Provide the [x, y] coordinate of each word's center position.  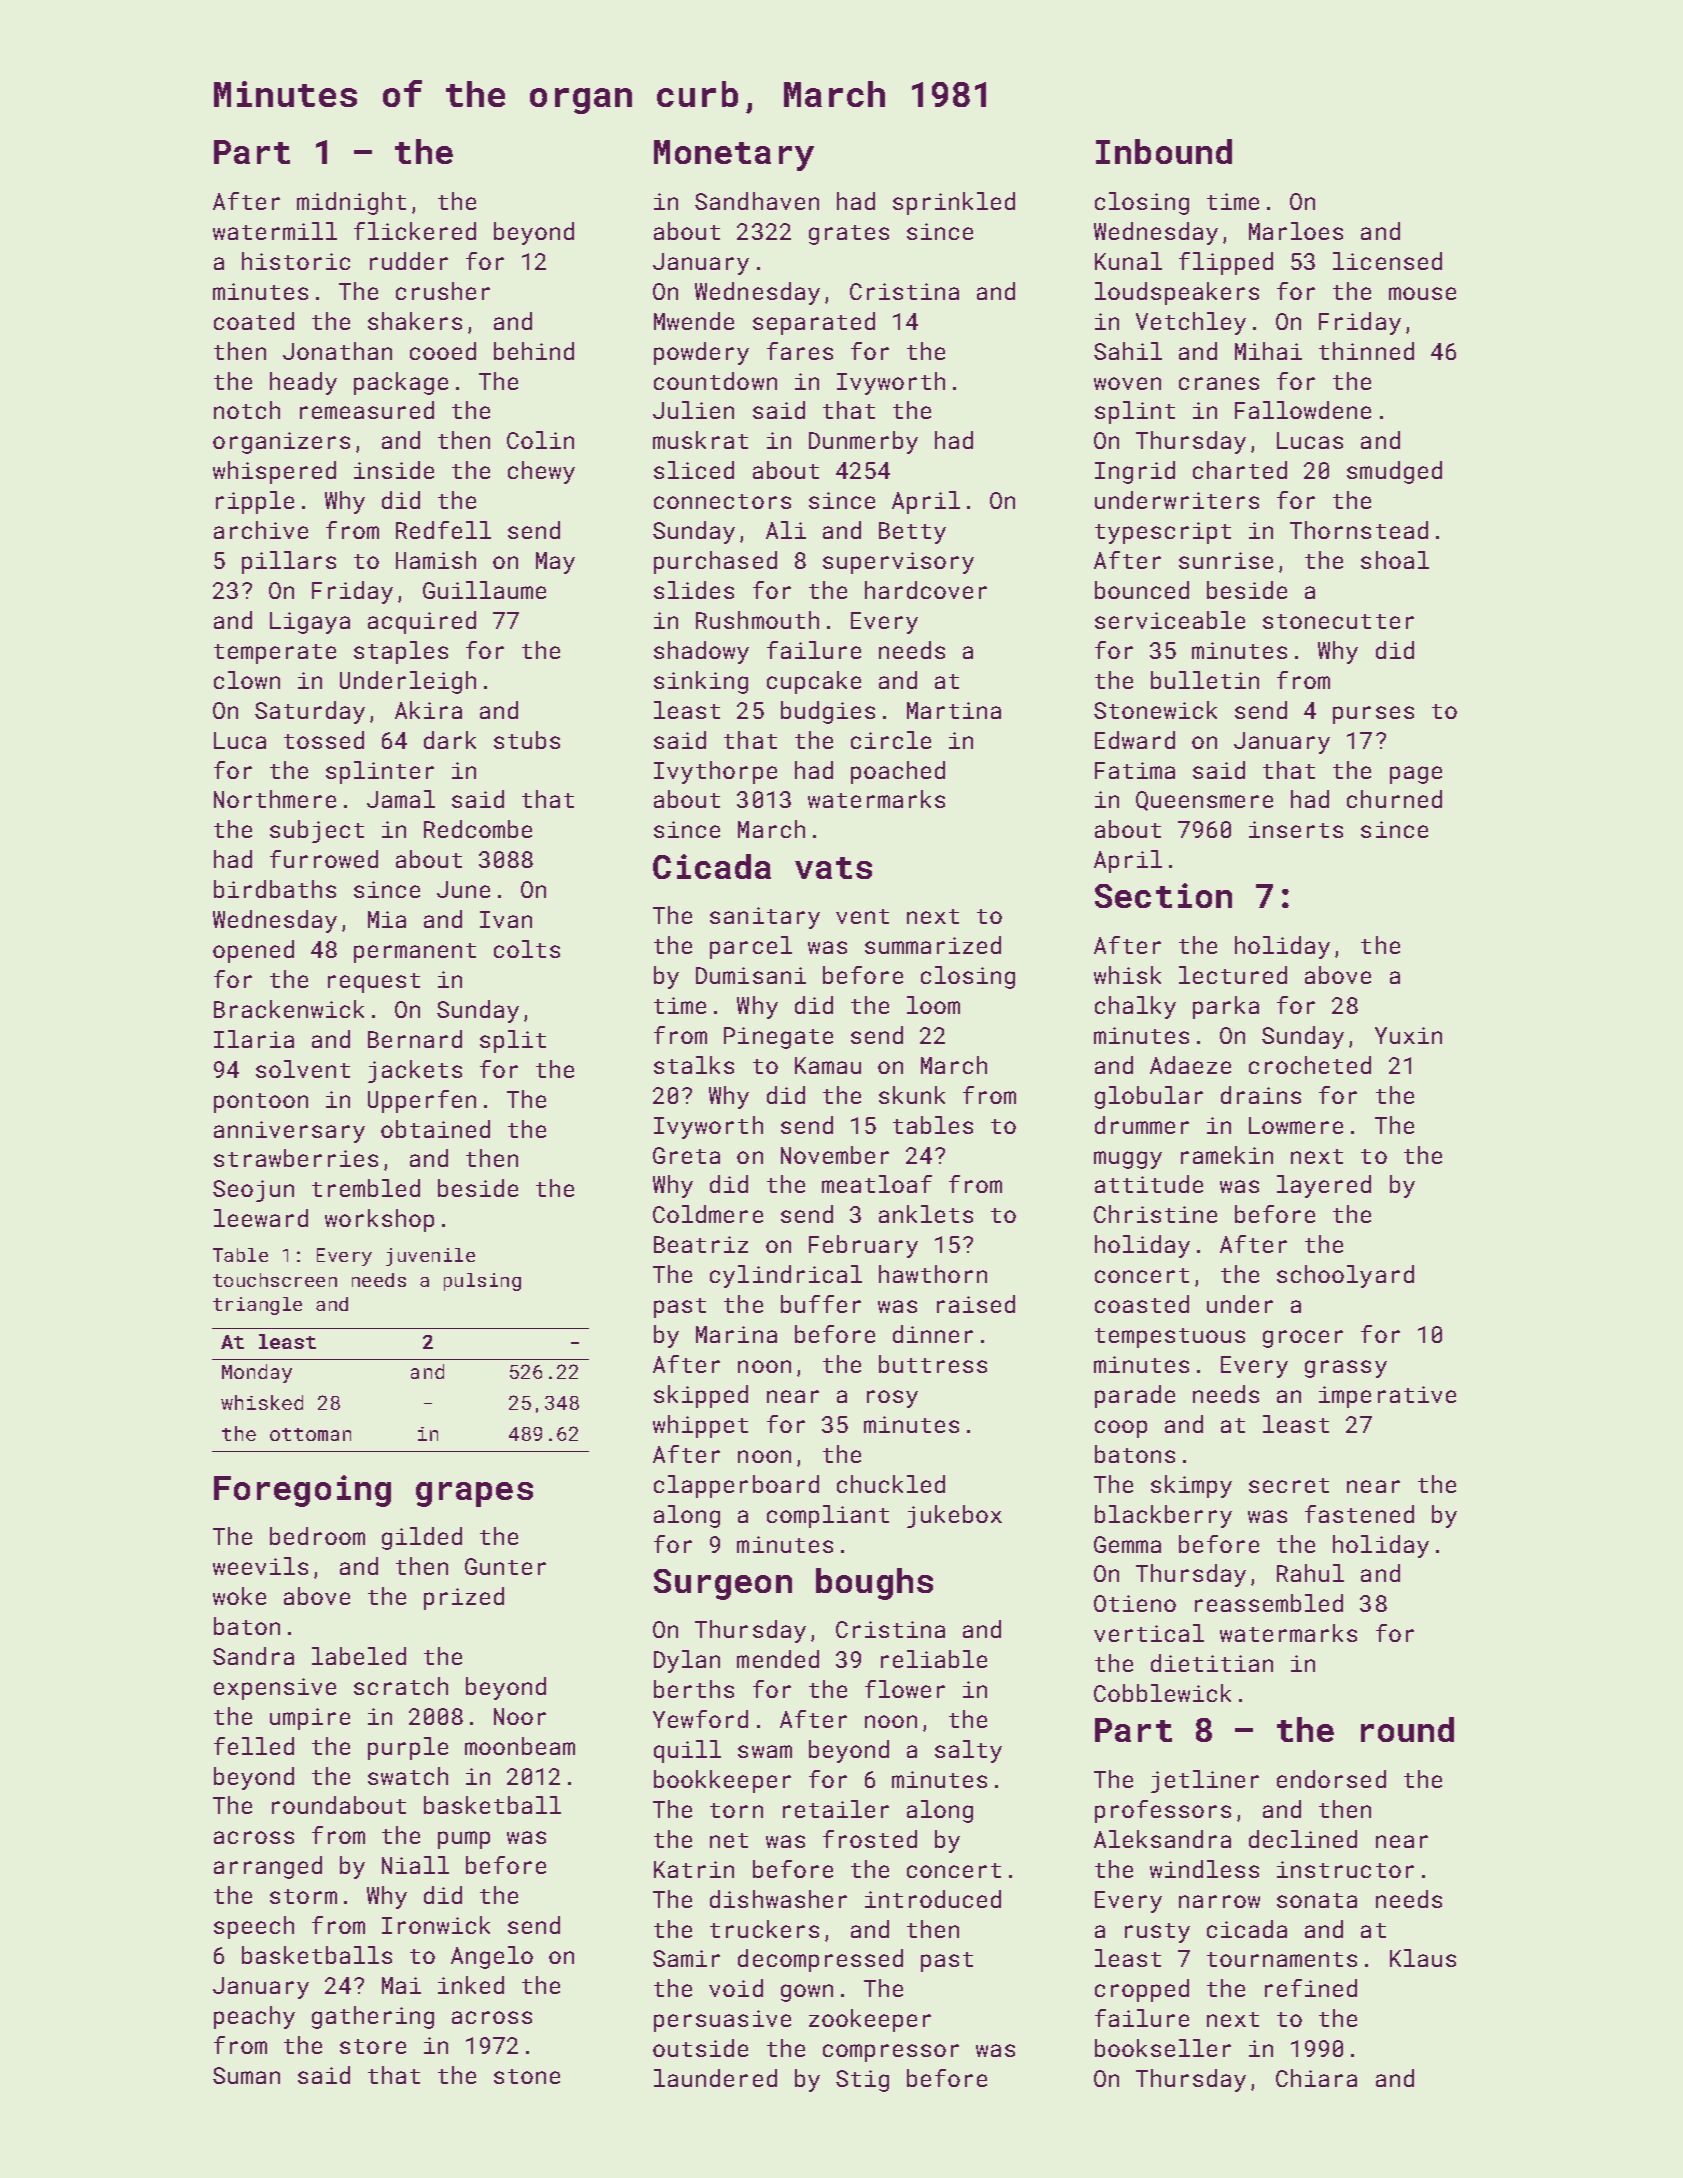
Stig [862, 2081]
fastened [1359, 1514]
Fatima [1135, 770]
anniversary [289, 1132]
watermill [275, 231]
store [373, 2046]
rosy [892, 1399]
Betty [912, 533]
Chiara [1316, 2078]
